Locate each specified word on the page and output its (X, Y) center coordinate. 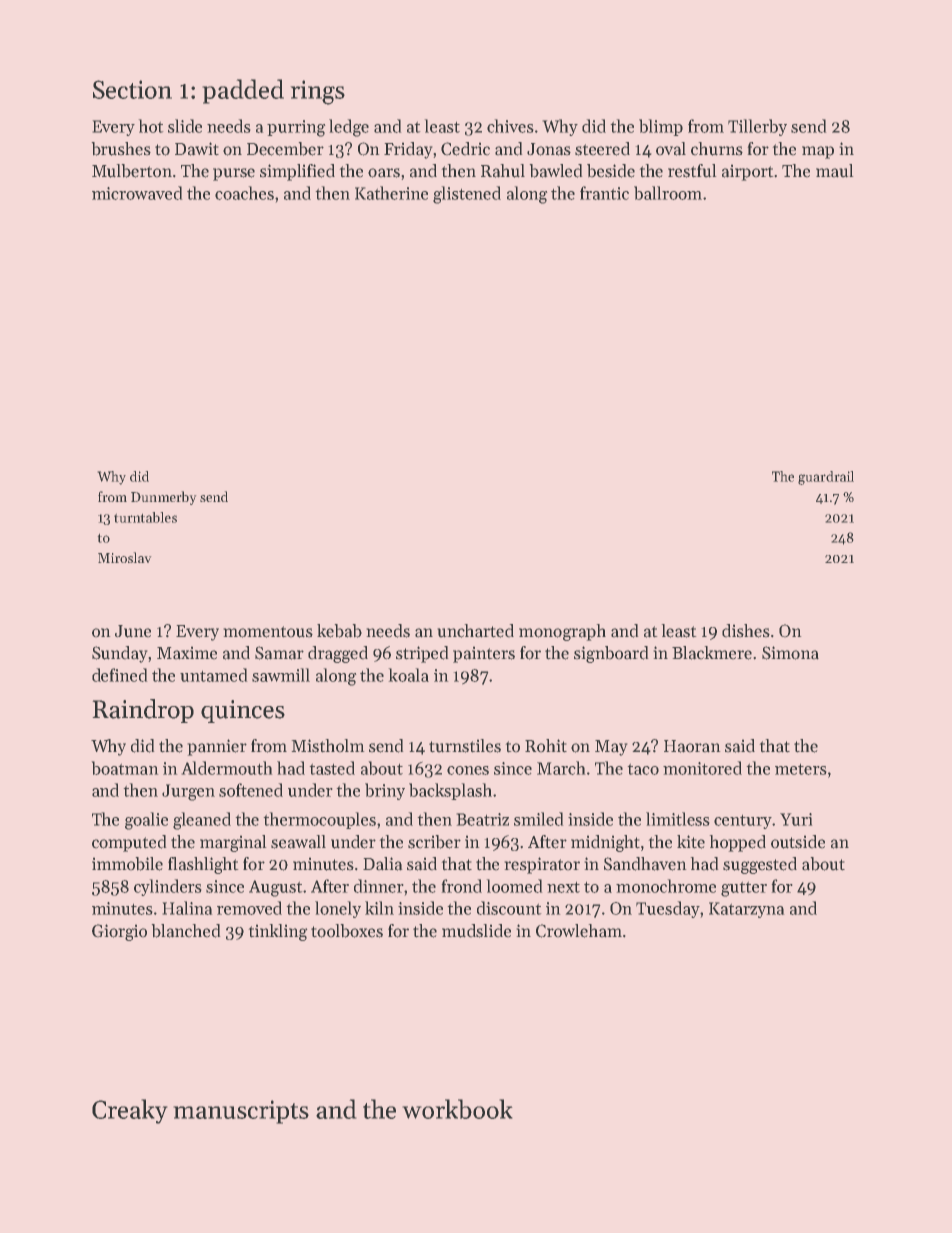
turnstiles (465, 746)
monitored (702, 768)
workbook (457, 1109)
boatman (125, 768)
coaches (244, 193)
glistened (467, 195)
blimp (661, 127)
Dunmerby (164, 498)
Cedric (465, 149)
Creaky (130, 1111)
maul (835, 171)
